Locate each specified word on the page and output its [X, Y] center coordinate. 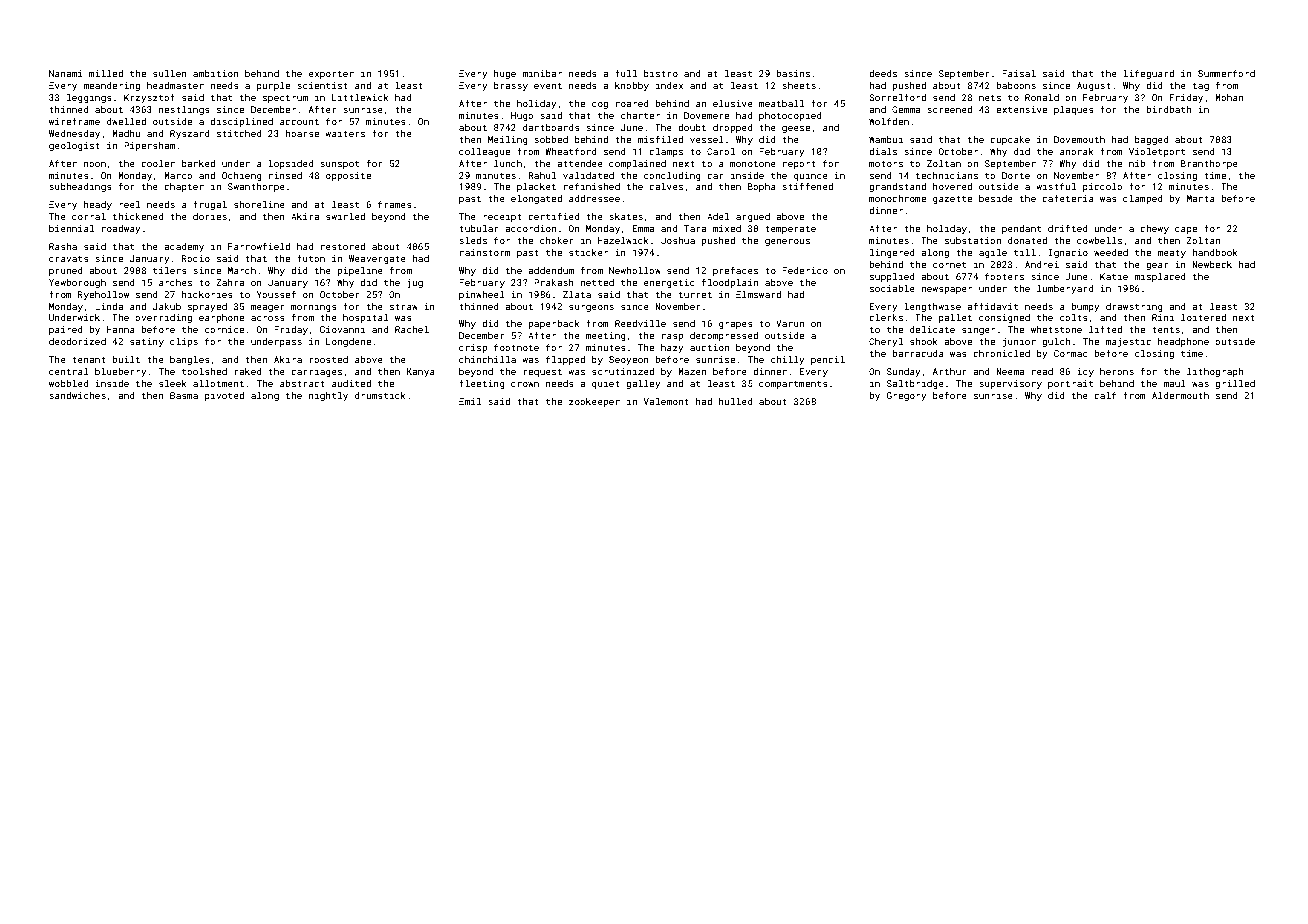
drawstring [1134, 307]
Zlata [577, 294]
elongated [536, 199]
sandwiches [77, 395]
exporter [331, 75]
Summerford [1226, 73]
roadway [121, 229]
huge [505, 74]
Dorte [1016, 175]
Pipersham [149, 146]
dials [883, 151]
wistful [1056, 186]
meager [268, 308]
